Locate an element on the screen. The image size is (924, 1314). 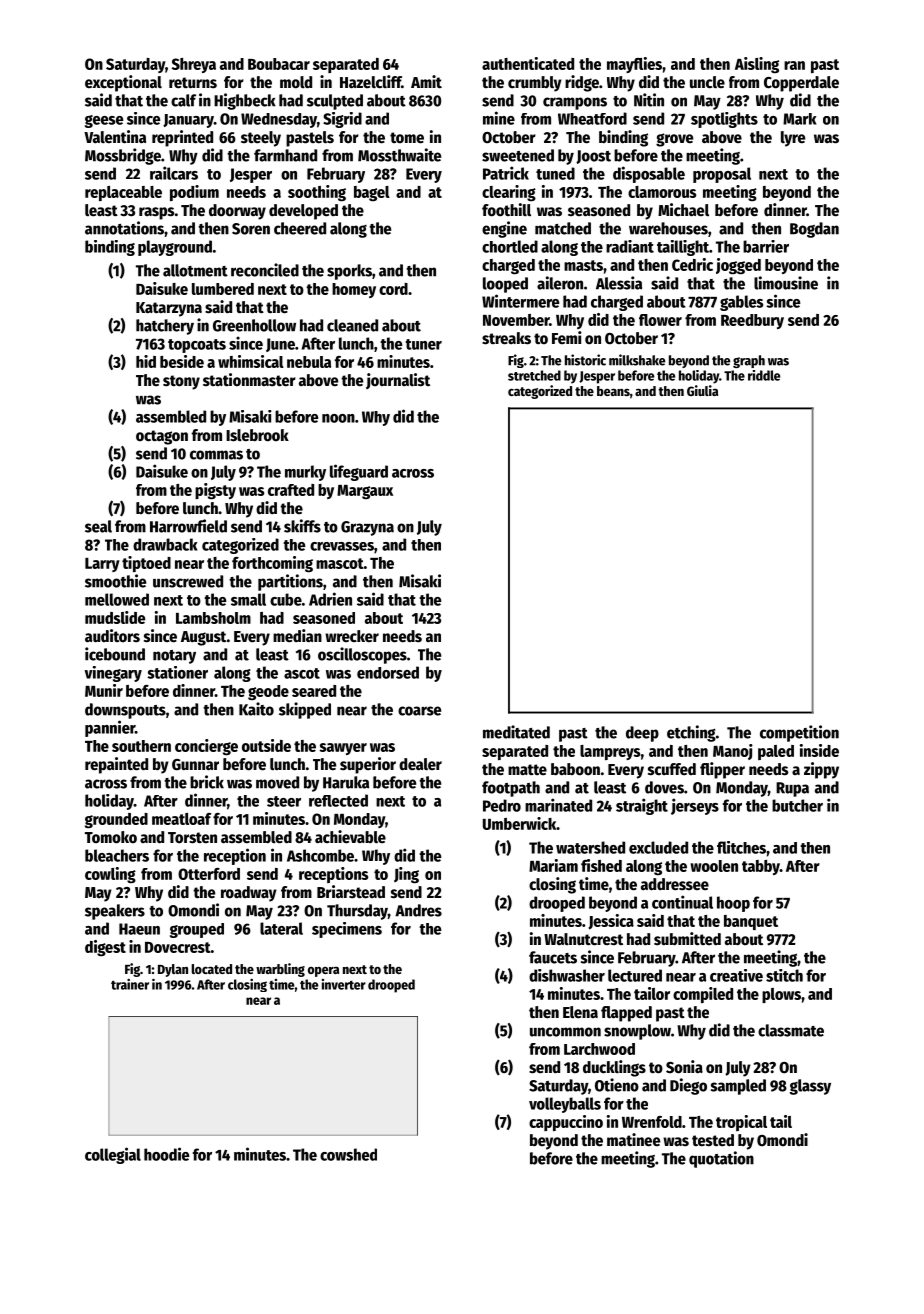
deep is located at coordinates (642, 734).
